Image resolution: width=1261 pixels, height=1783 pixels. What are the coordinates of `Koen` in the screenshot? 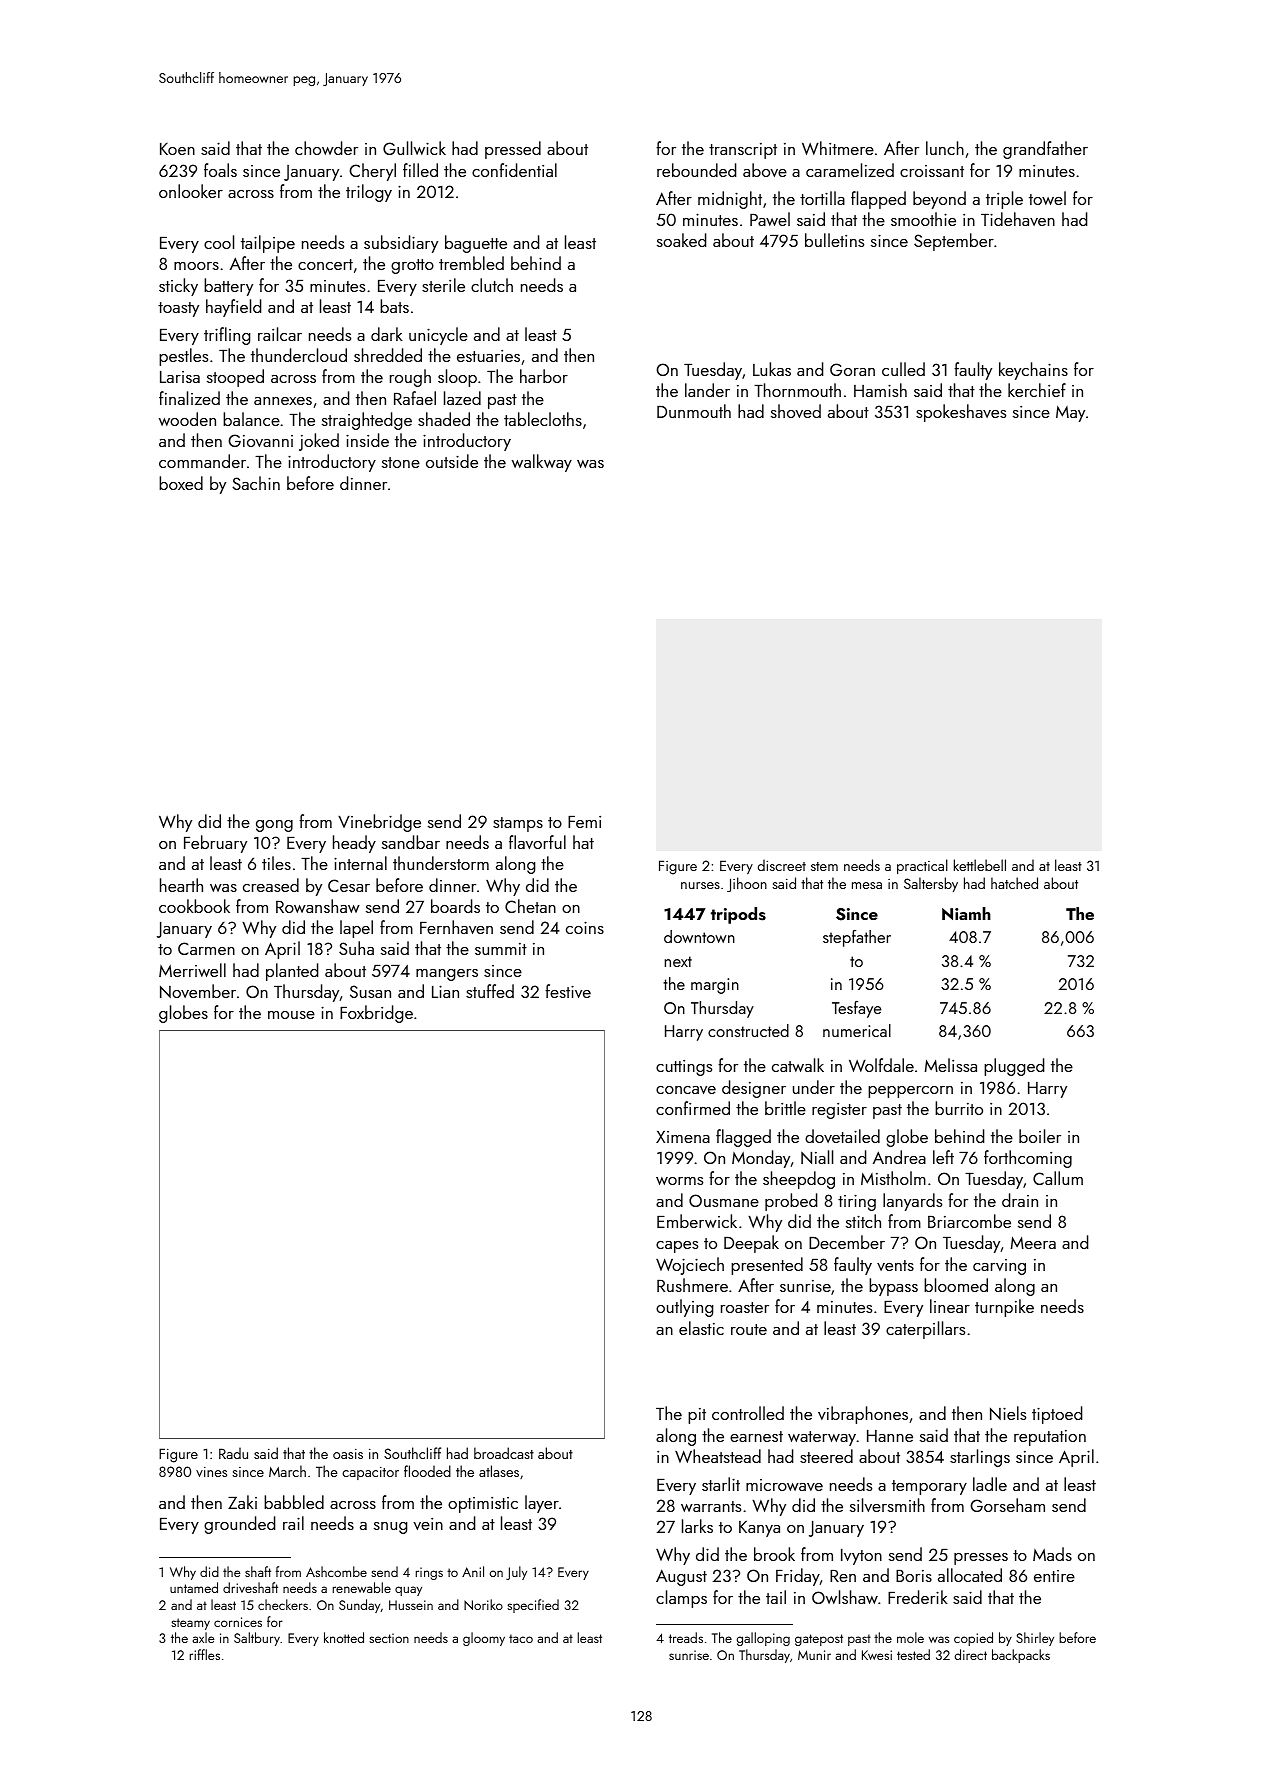 It's located at (177, 149).
